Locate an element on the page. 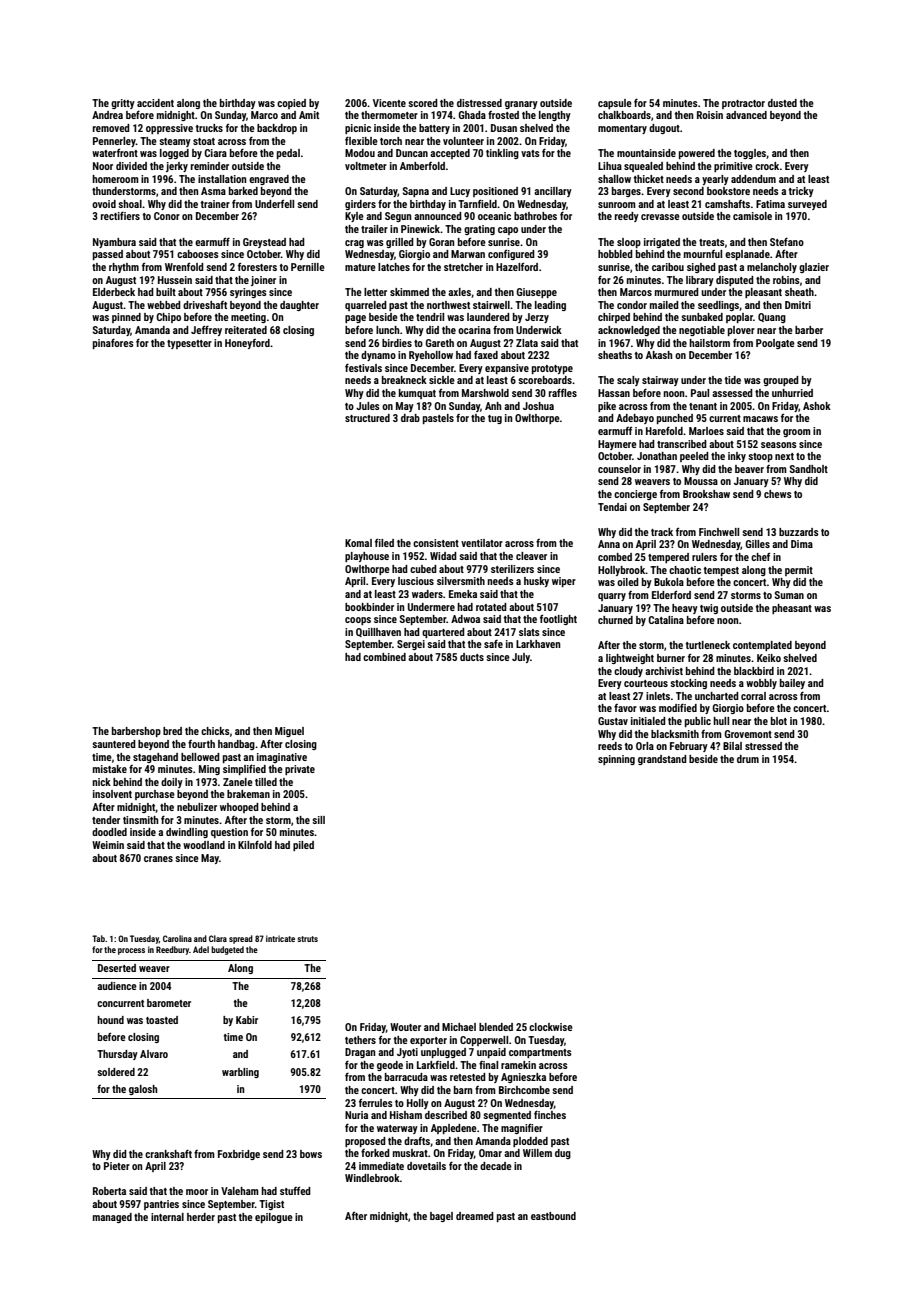 The height and width of the document is (1308, 924). managed is located at coordinates (112, 1218).
